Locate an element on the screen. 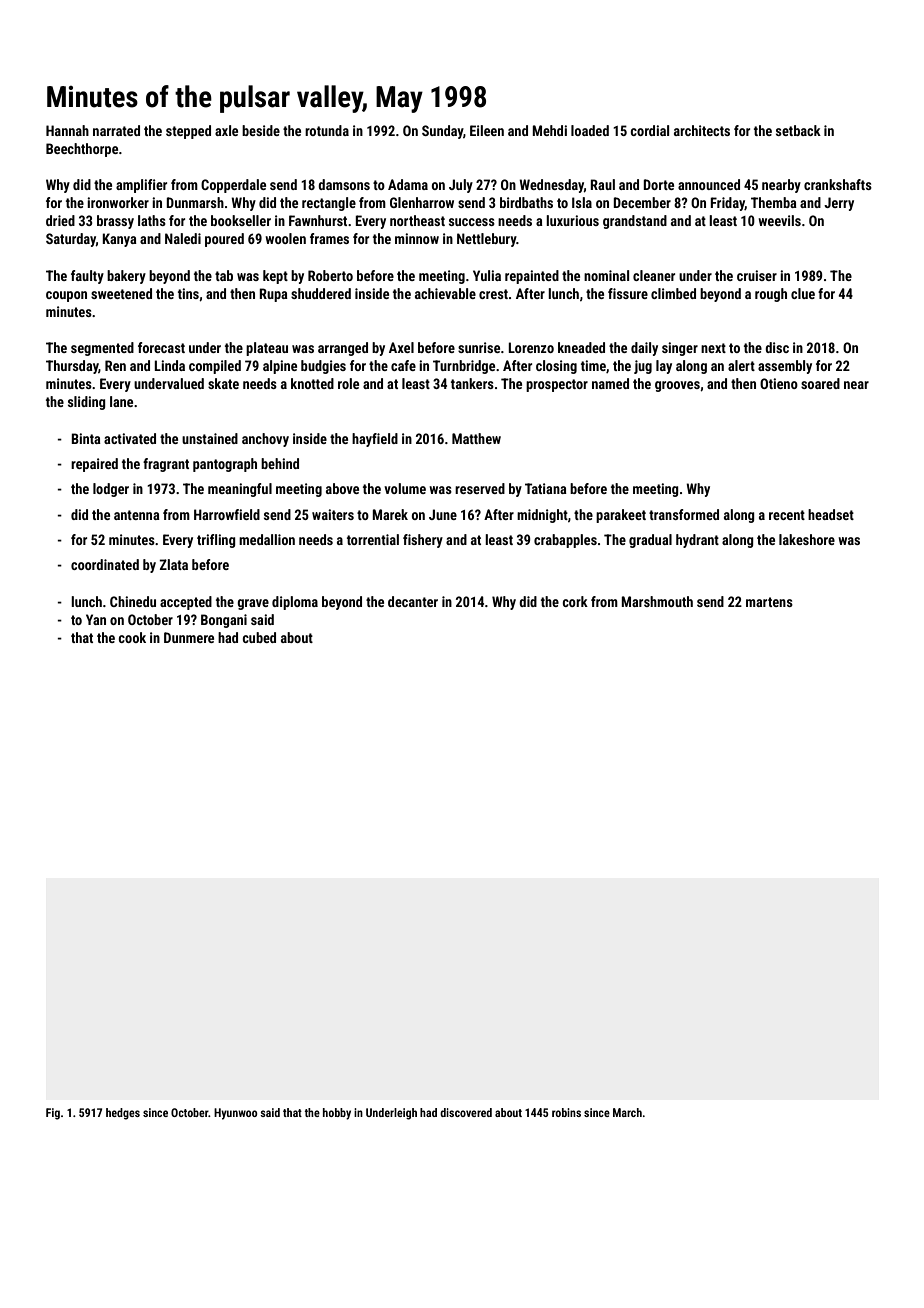 This screenshot has width=924, height=1308. cubed is located at coordinates (259, 637).
